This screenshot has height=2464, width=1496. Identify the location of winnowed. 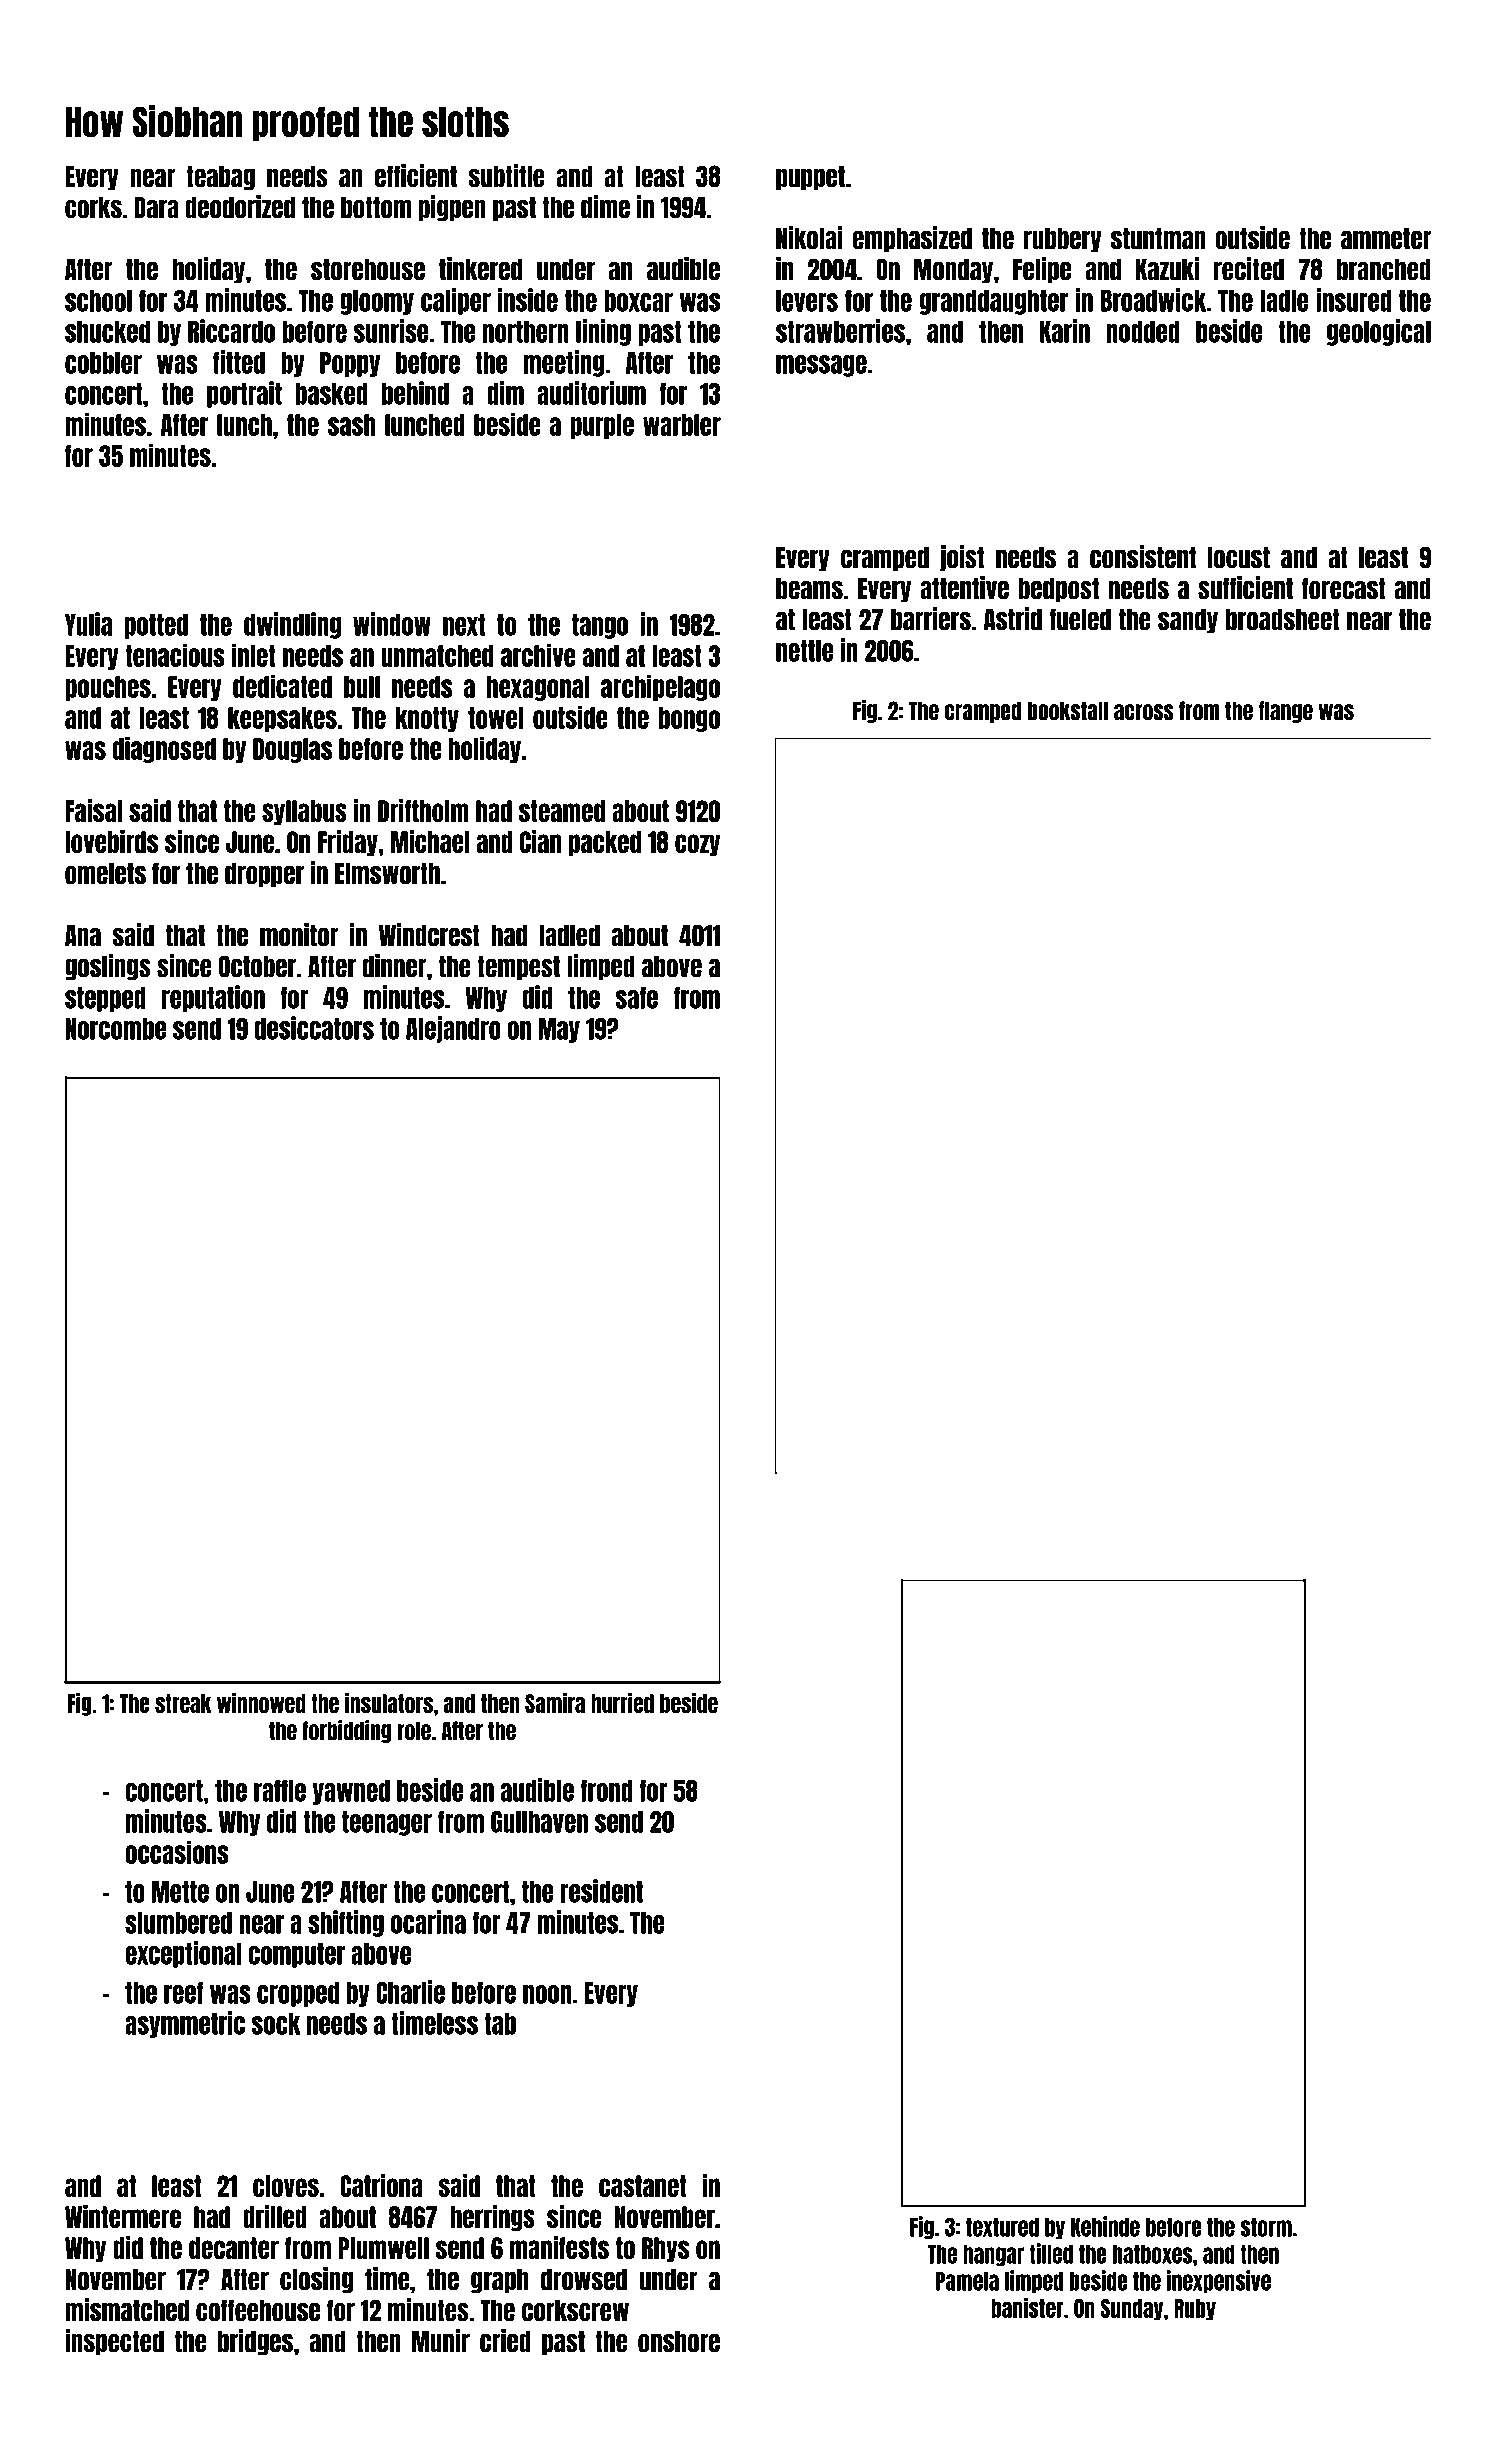
(261, 1703).
